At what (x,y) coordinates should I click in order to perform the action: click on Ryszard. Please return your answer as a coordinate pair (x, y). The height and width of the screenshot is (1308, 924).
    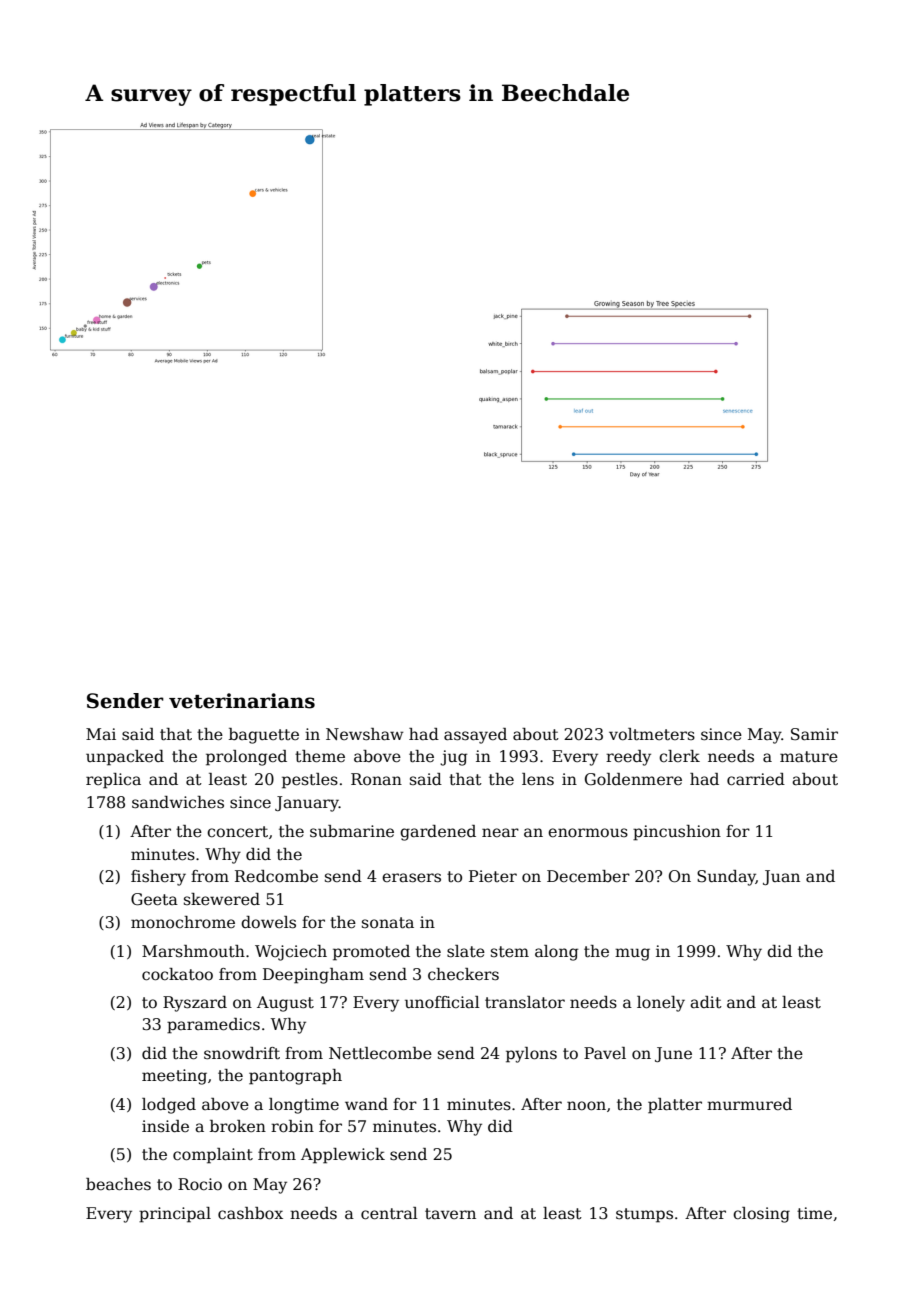
    Looking at the image, I should click on (195, 1004).
